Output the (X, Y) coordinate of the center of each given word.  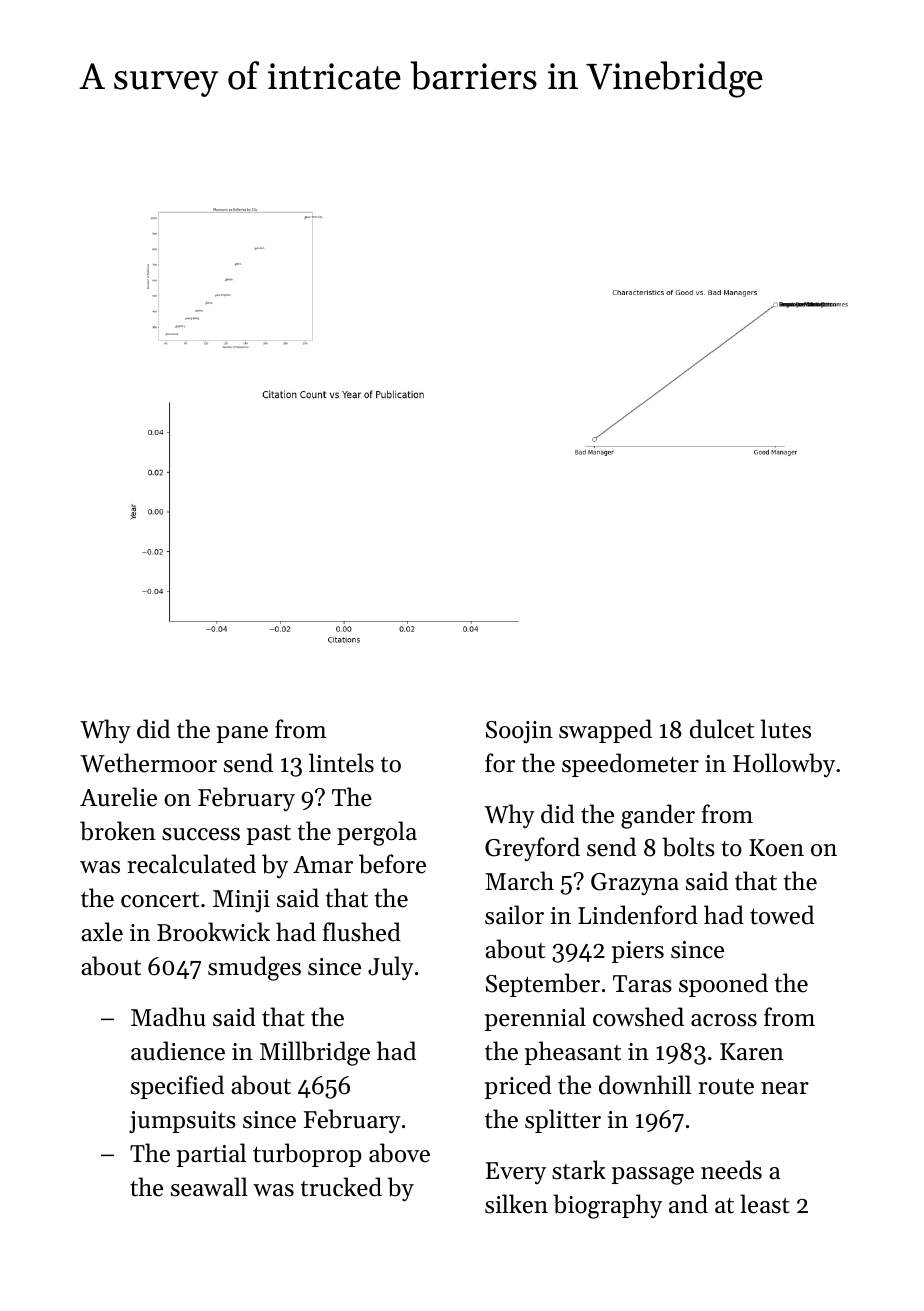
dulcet (722, 729)
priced (518, 1087)
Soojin (519, 732)
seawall (209, 1187)
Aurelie (118, 797)
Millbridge (315, 1053)
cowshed (638, 1017)
